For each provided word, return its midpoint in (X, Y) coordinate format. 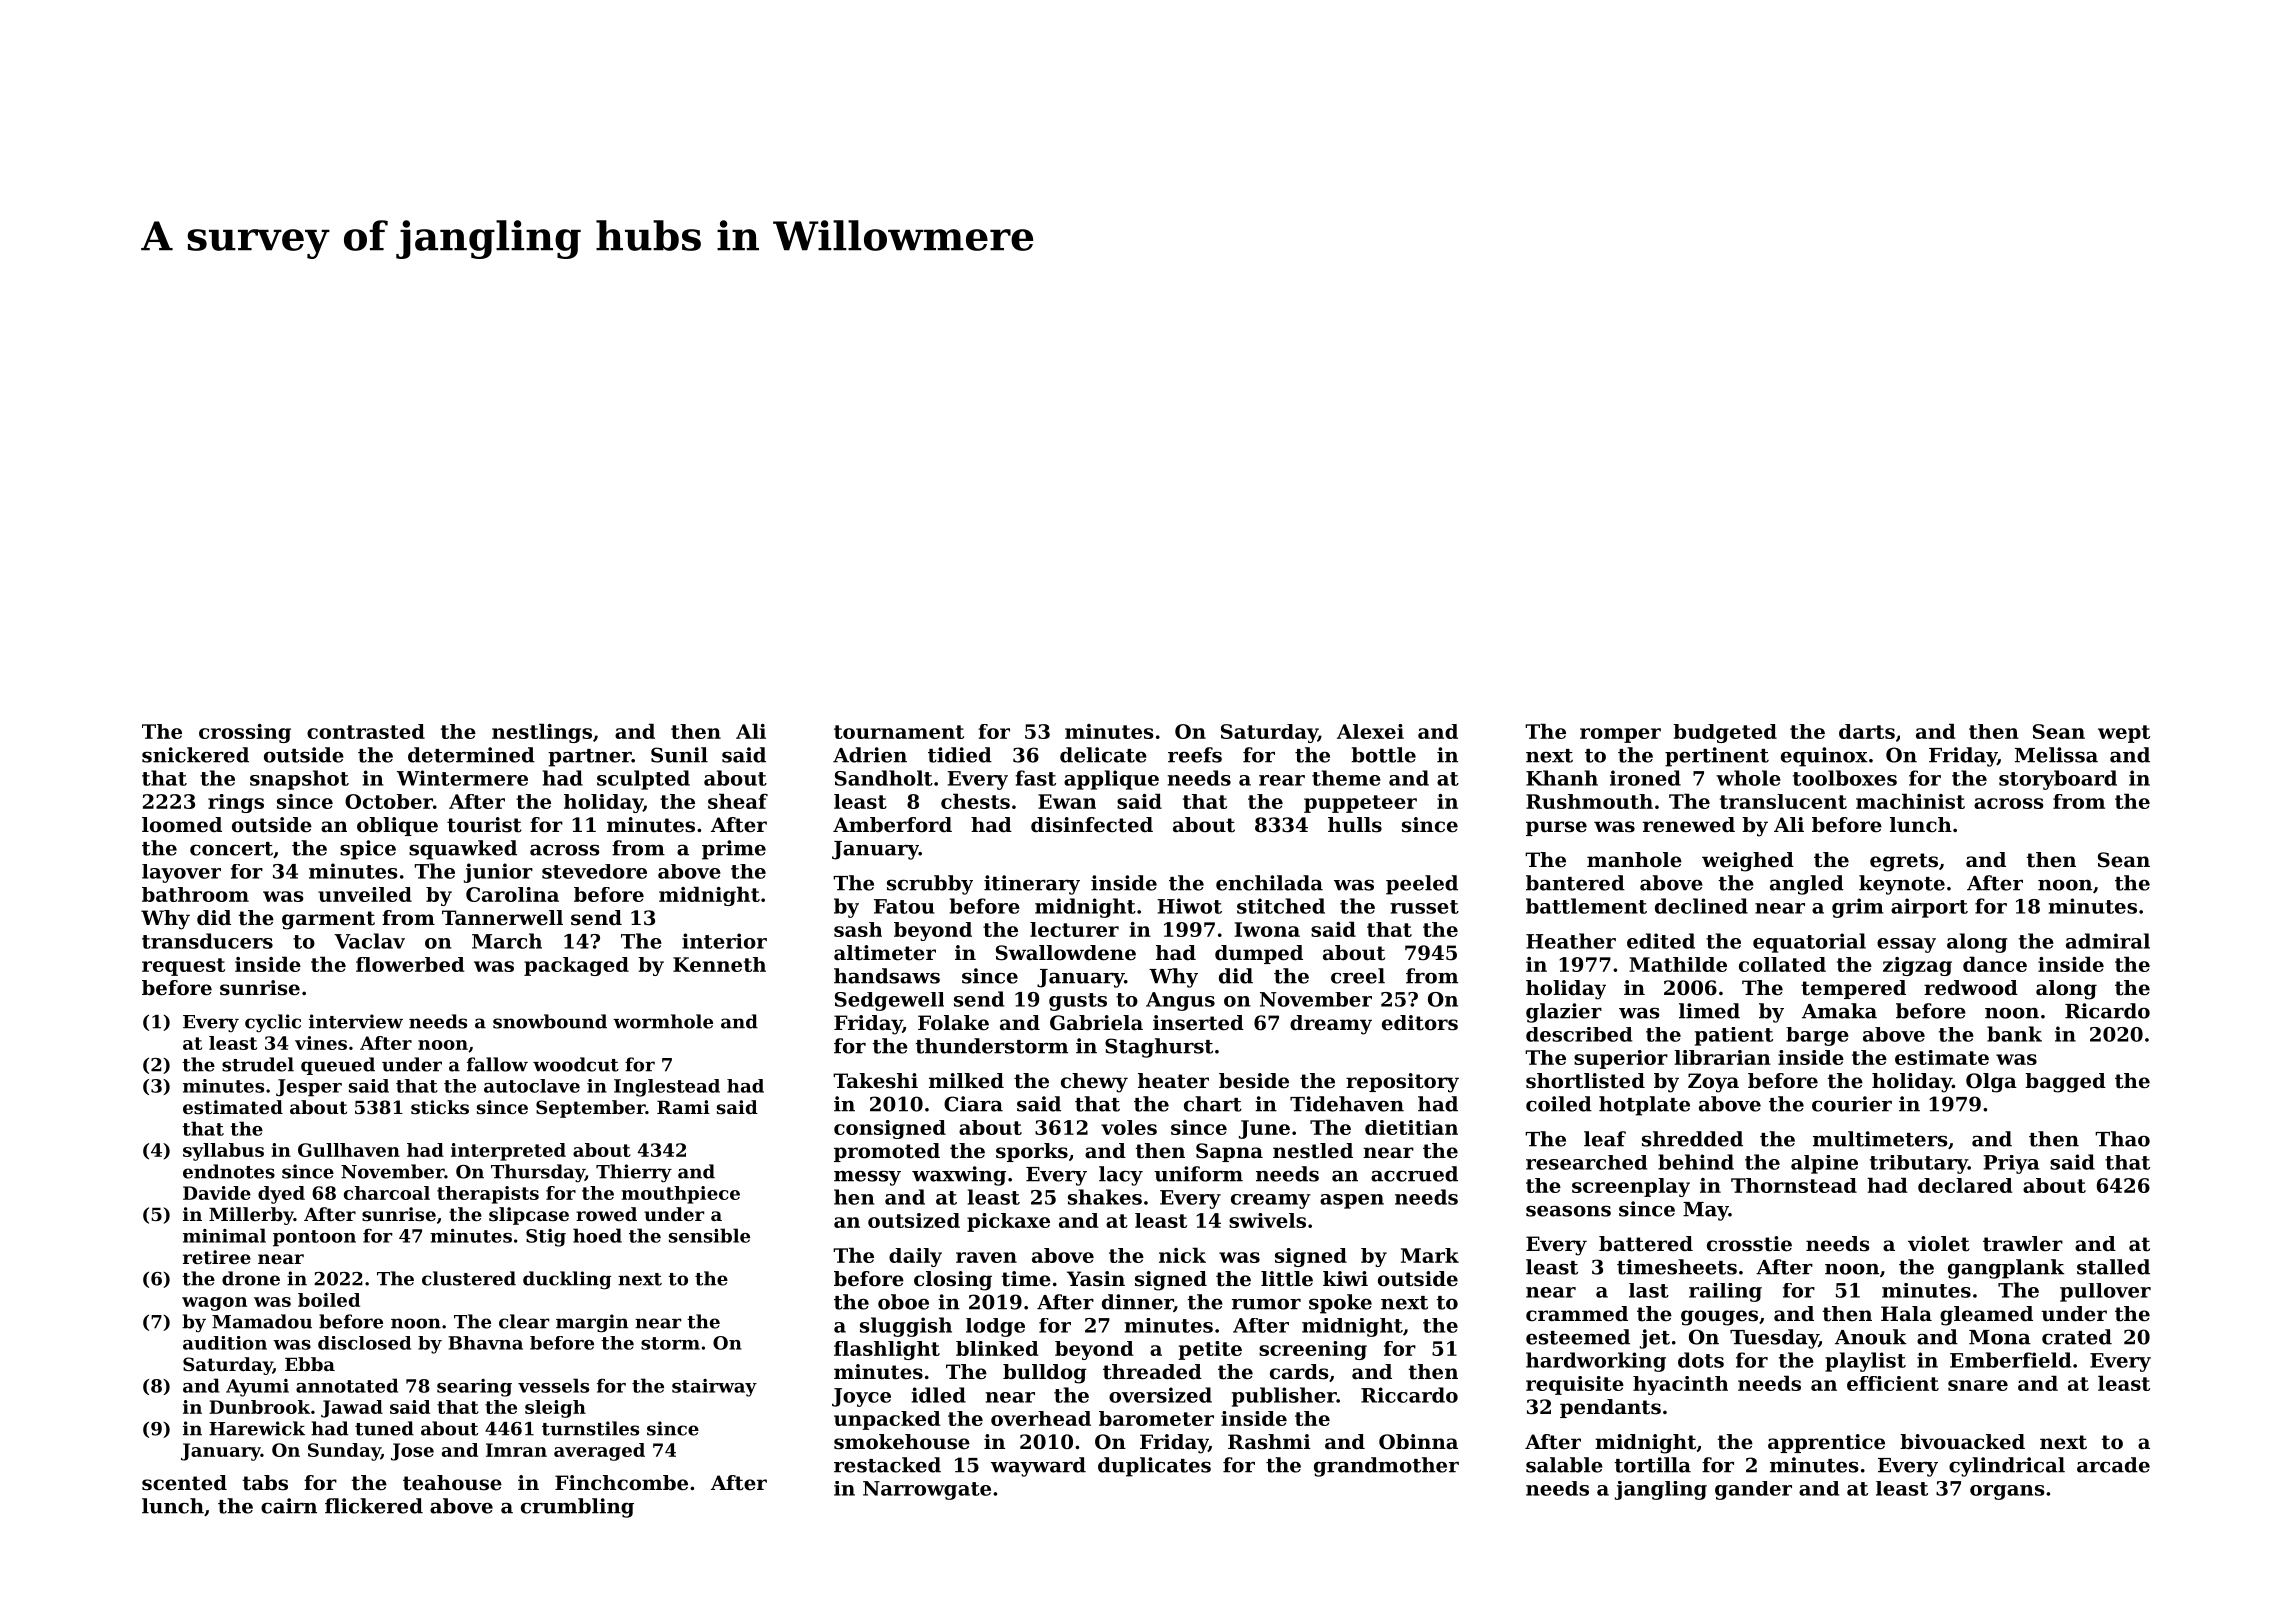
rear (1282, 780)
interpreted (508, 1152)
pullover (2105, 1292)
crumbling (577, 1508)
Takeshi (875, 1081)
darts (1867, 731)
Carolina (512, 894)
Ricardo (2107, 1011)
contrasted (366, 731)
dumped (1259, 954)
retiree (217, 1257)
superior (1621, 1059)
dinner (1137, 1302)
